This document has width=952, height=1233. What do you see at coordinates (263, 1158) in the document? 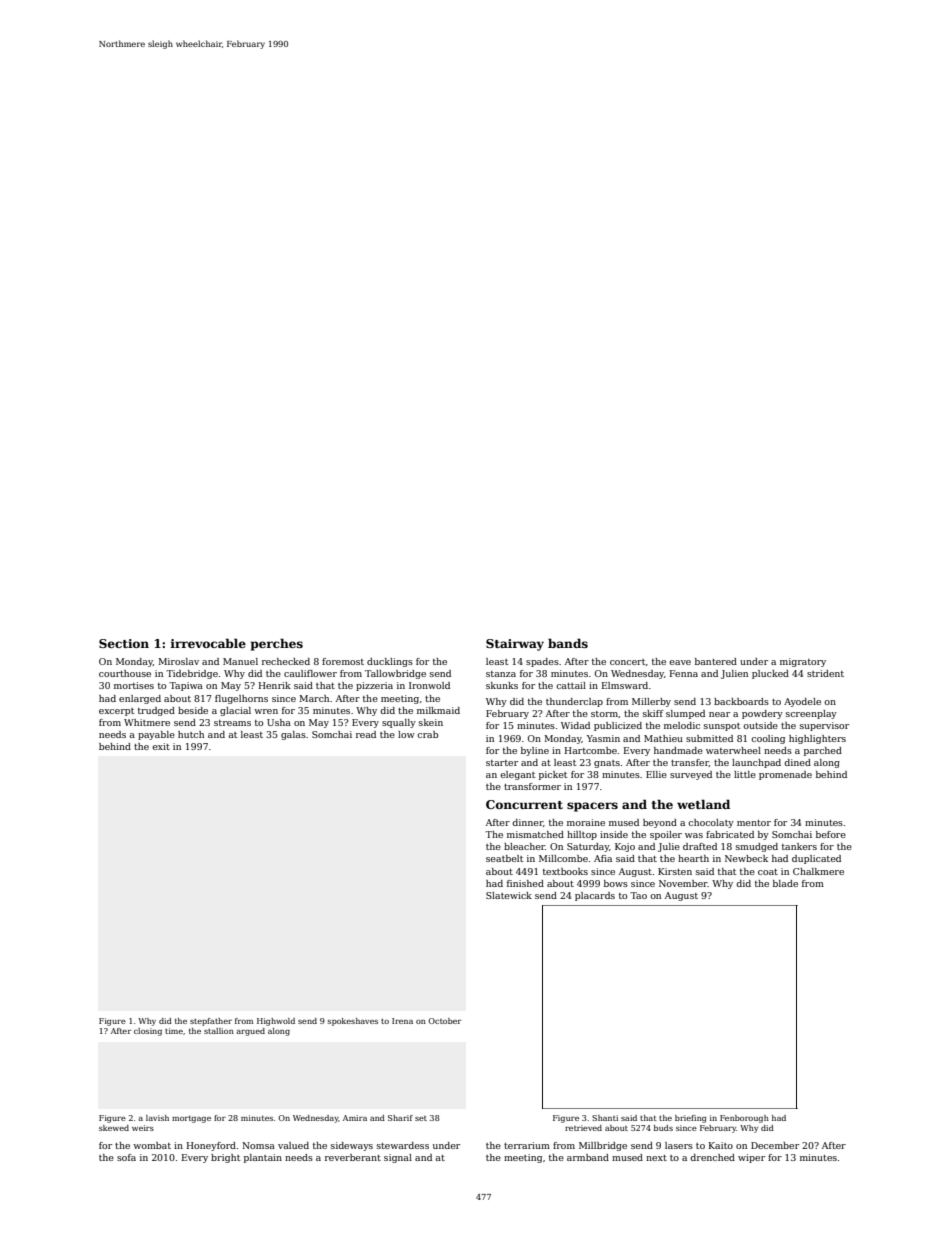
I see `plantain` at bounding box center [263, 1158].
